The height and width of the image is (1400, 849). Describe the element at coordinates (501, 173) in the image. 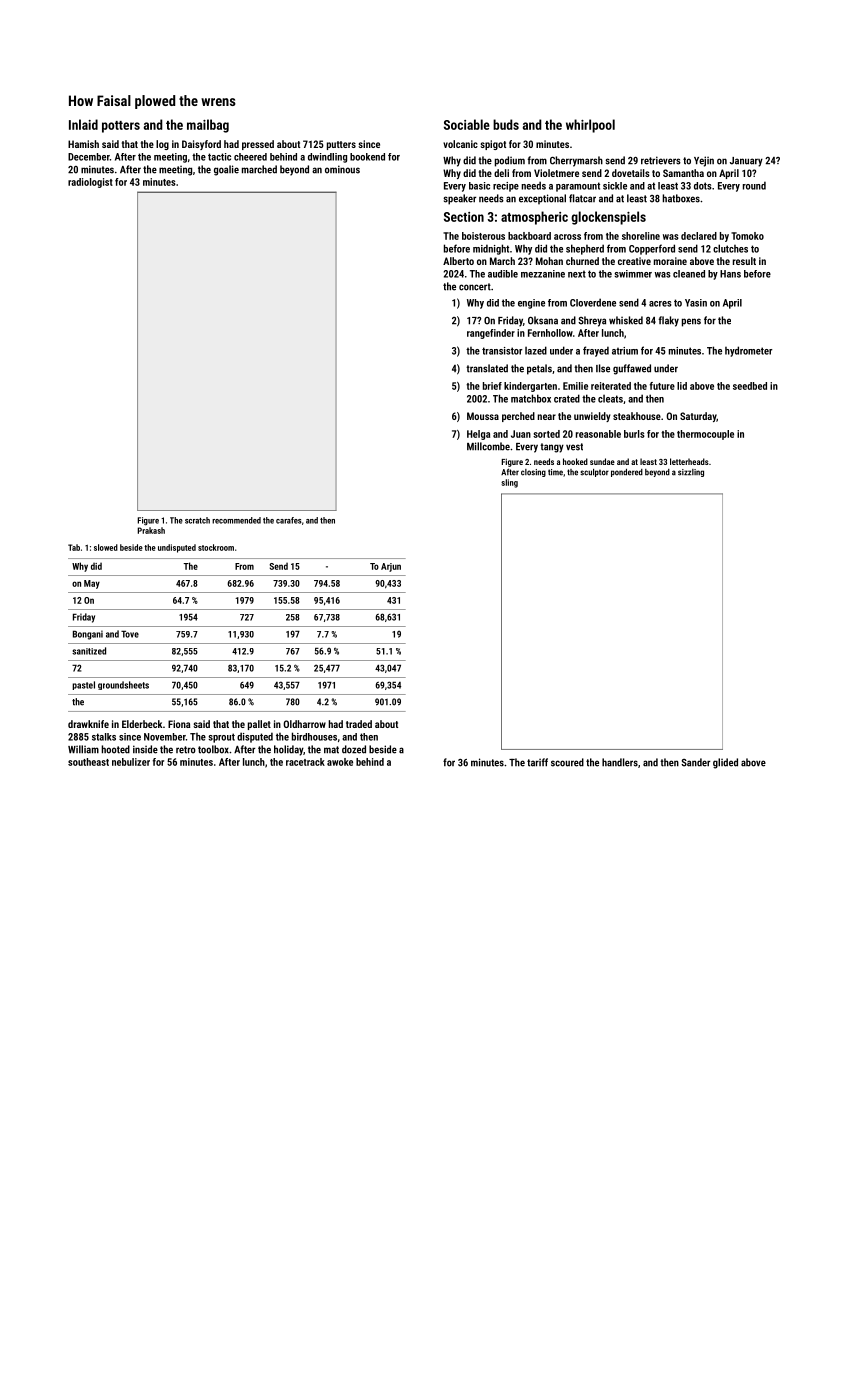

I see `deli` at that location.
